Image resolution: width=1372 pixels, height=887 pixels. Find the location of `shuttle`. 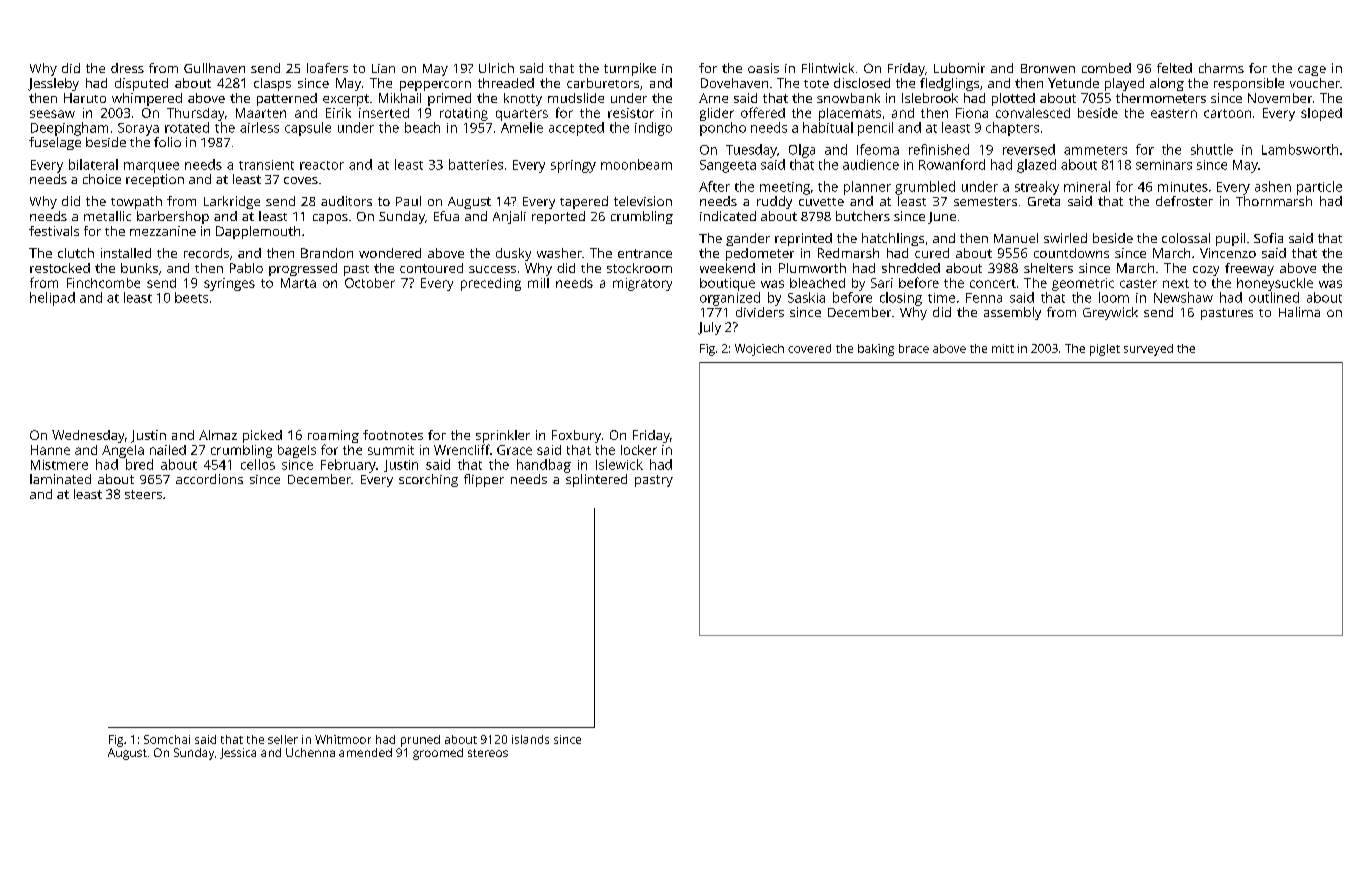

shuttle is located at coordinates (1212, 149).
